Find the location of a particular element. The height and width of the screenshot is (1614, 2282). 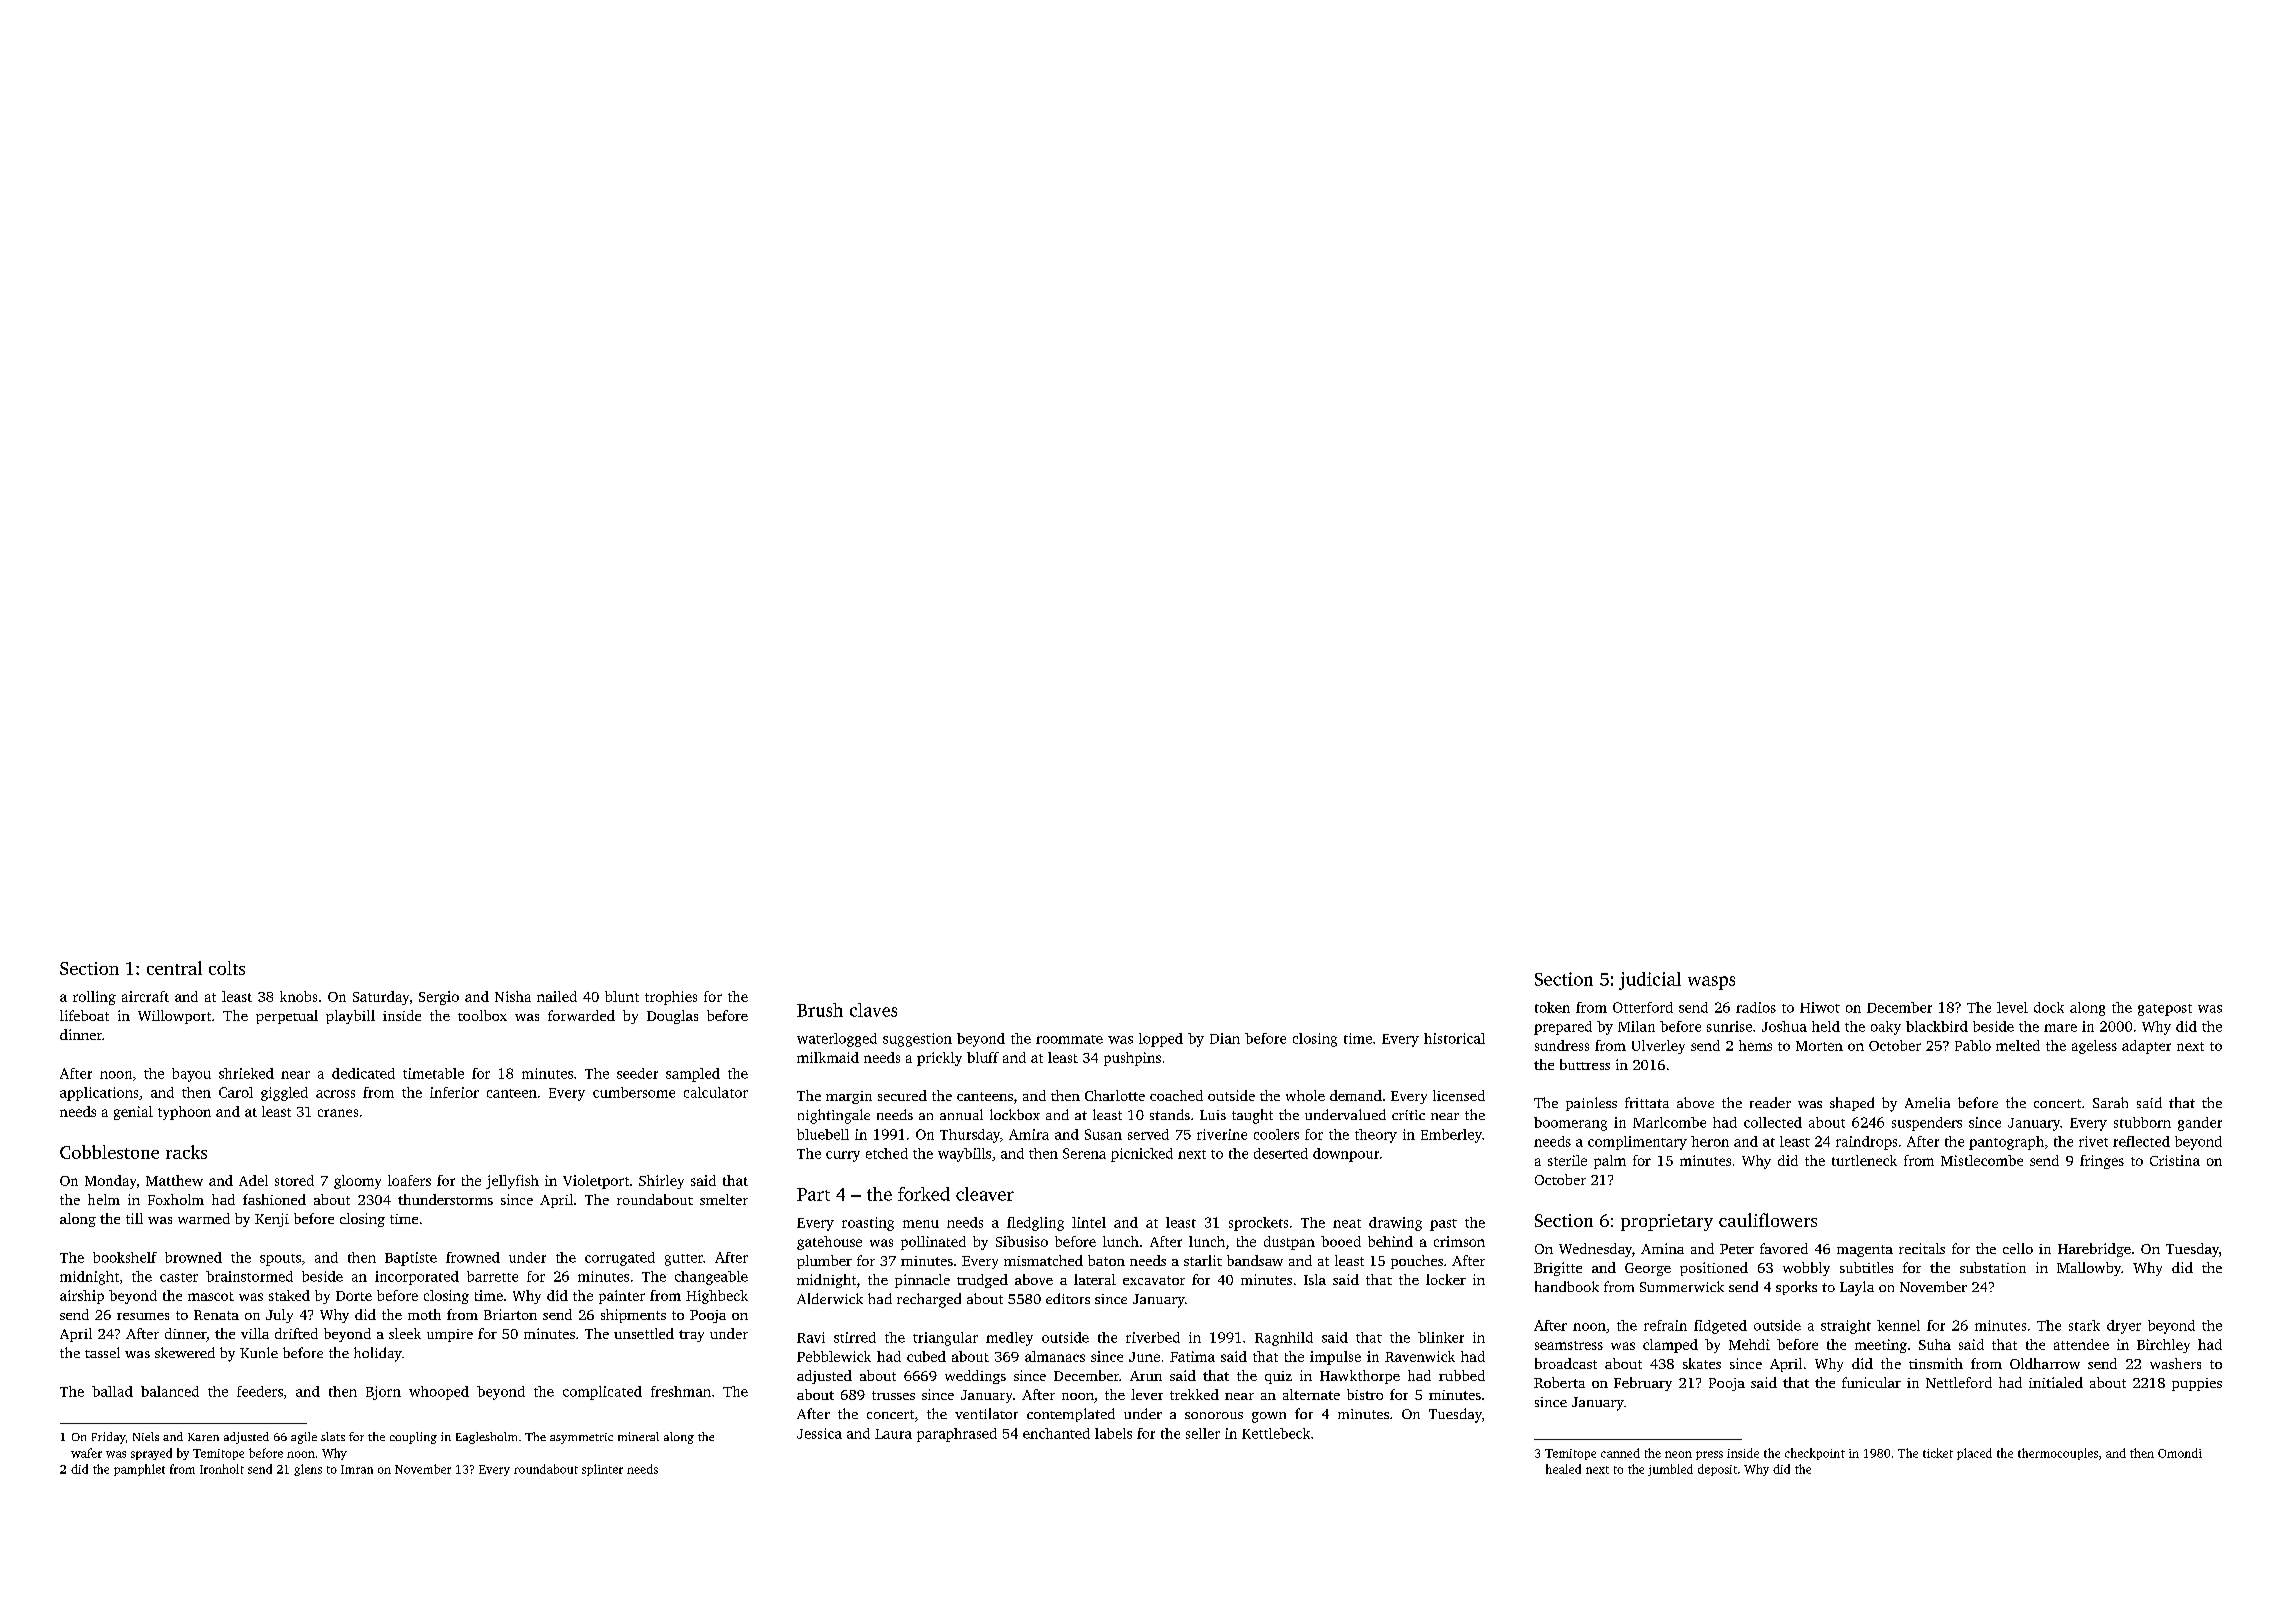

Ironholt is located at coordinates (222, 1469).
